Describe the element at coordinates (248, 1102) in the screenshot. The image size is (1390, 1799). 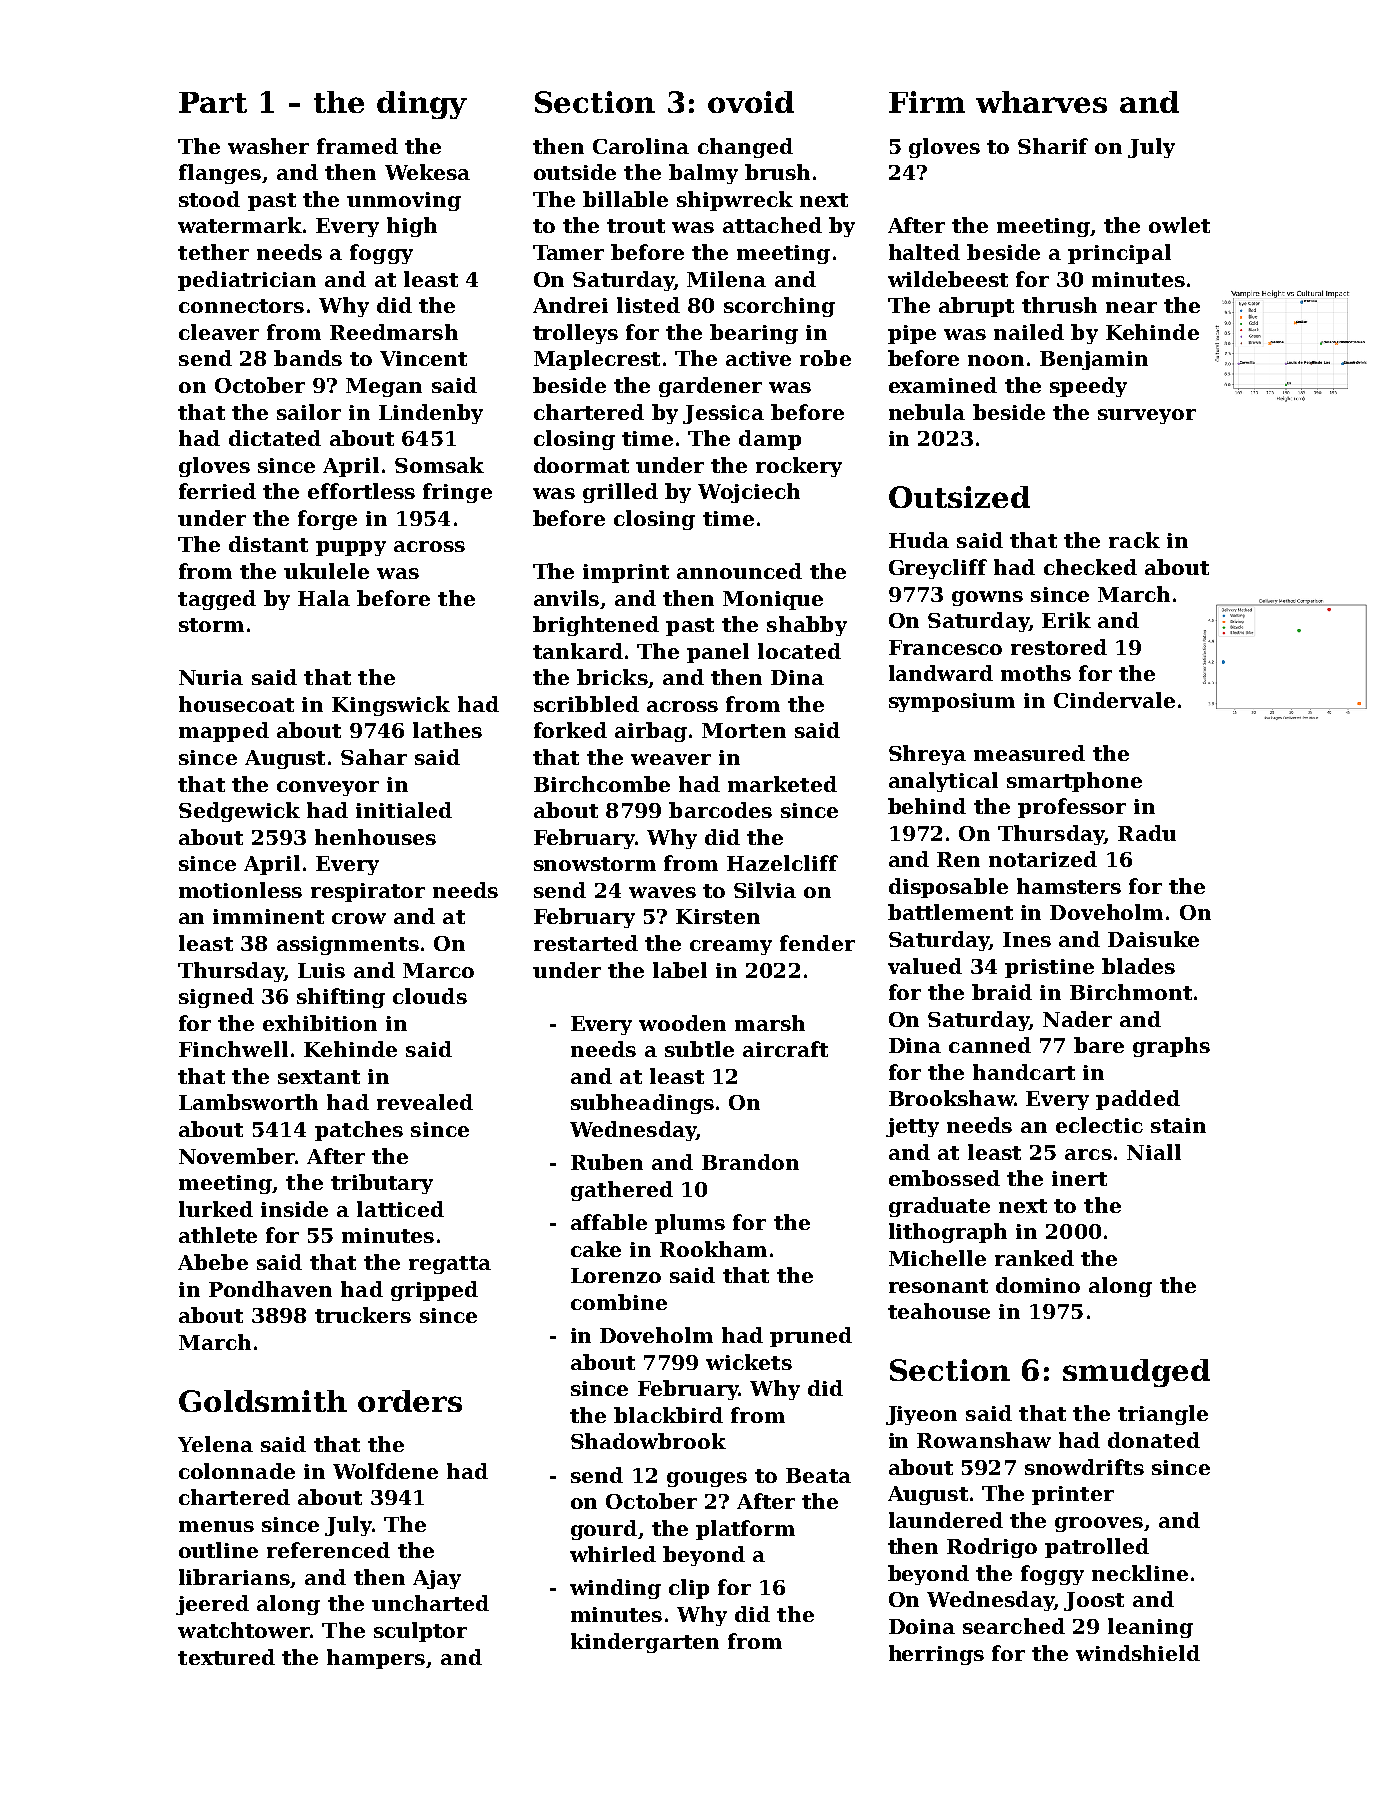
I see `Lambsworth` at that location.
